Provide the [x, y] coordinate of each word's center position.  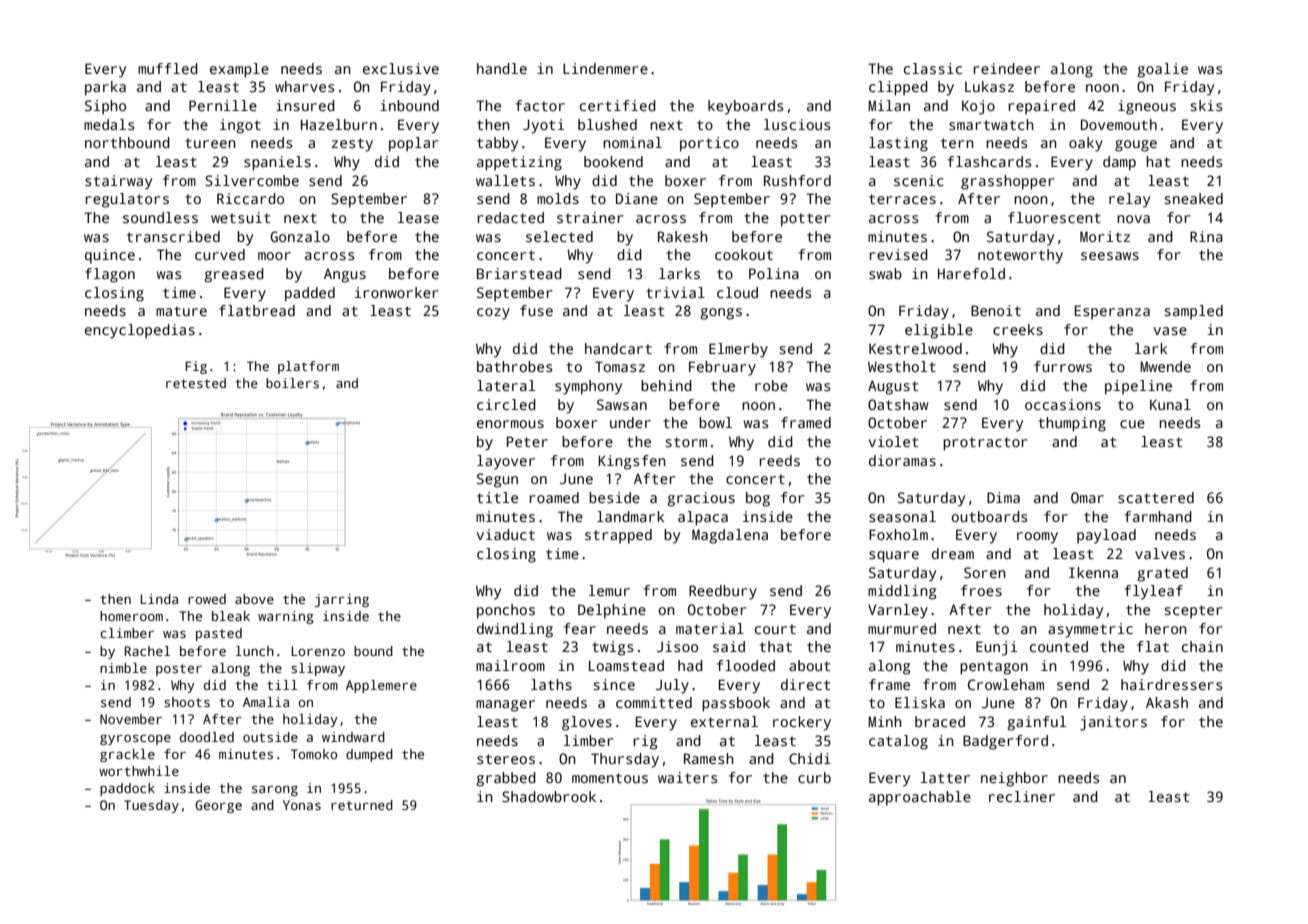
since [614, 684]
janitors [1113, 723]
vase [1170, 331]
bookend [613, 161]
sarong [275, 791]
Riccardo [250, 198]
